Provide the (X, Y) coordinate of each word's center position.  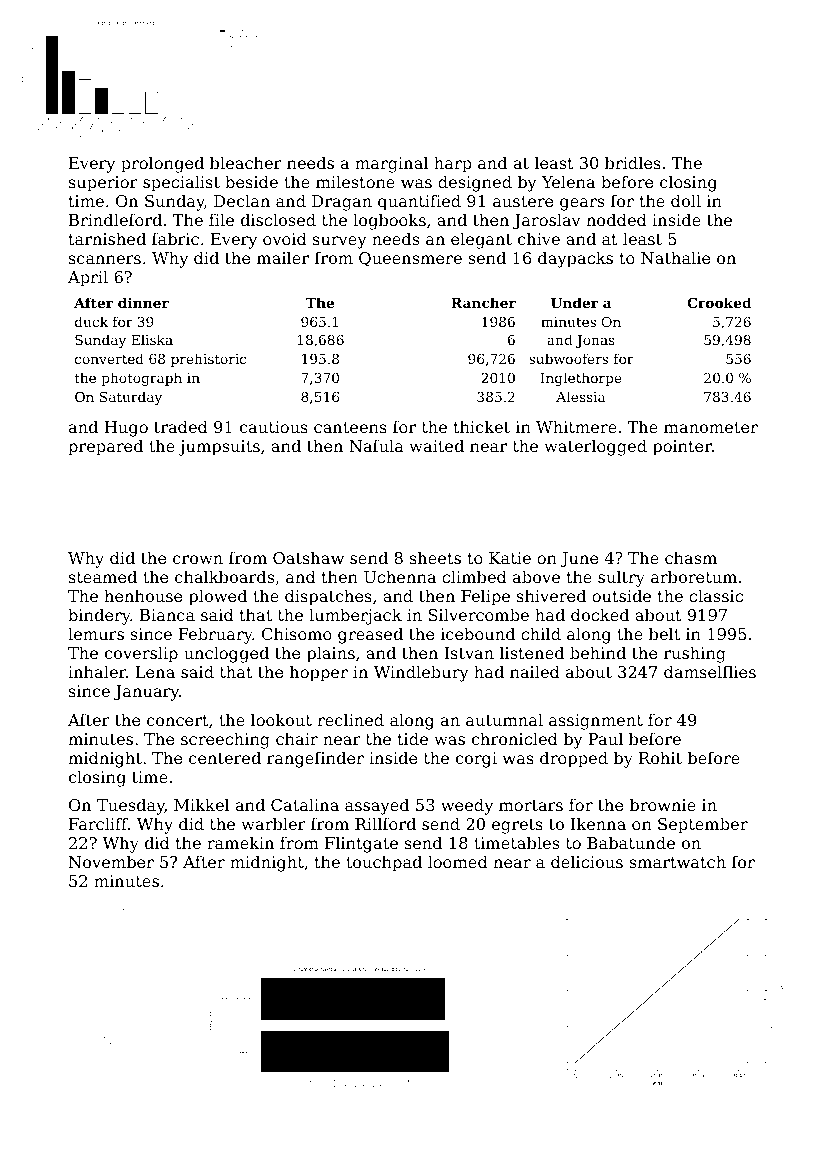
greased (370, 635)
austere (523, 201)
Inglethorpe (581, 379)
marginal (391, 164)
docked (600, 614)
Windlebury (421, 673)
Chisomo (297, 633)
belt (664, 633)
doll (686, 200)
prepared (106, 447)
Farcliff (98, 823)
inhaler (97, 671)
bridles (633, 162)
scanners (105, 259)
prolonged (162, 164)
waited (436, 445)
